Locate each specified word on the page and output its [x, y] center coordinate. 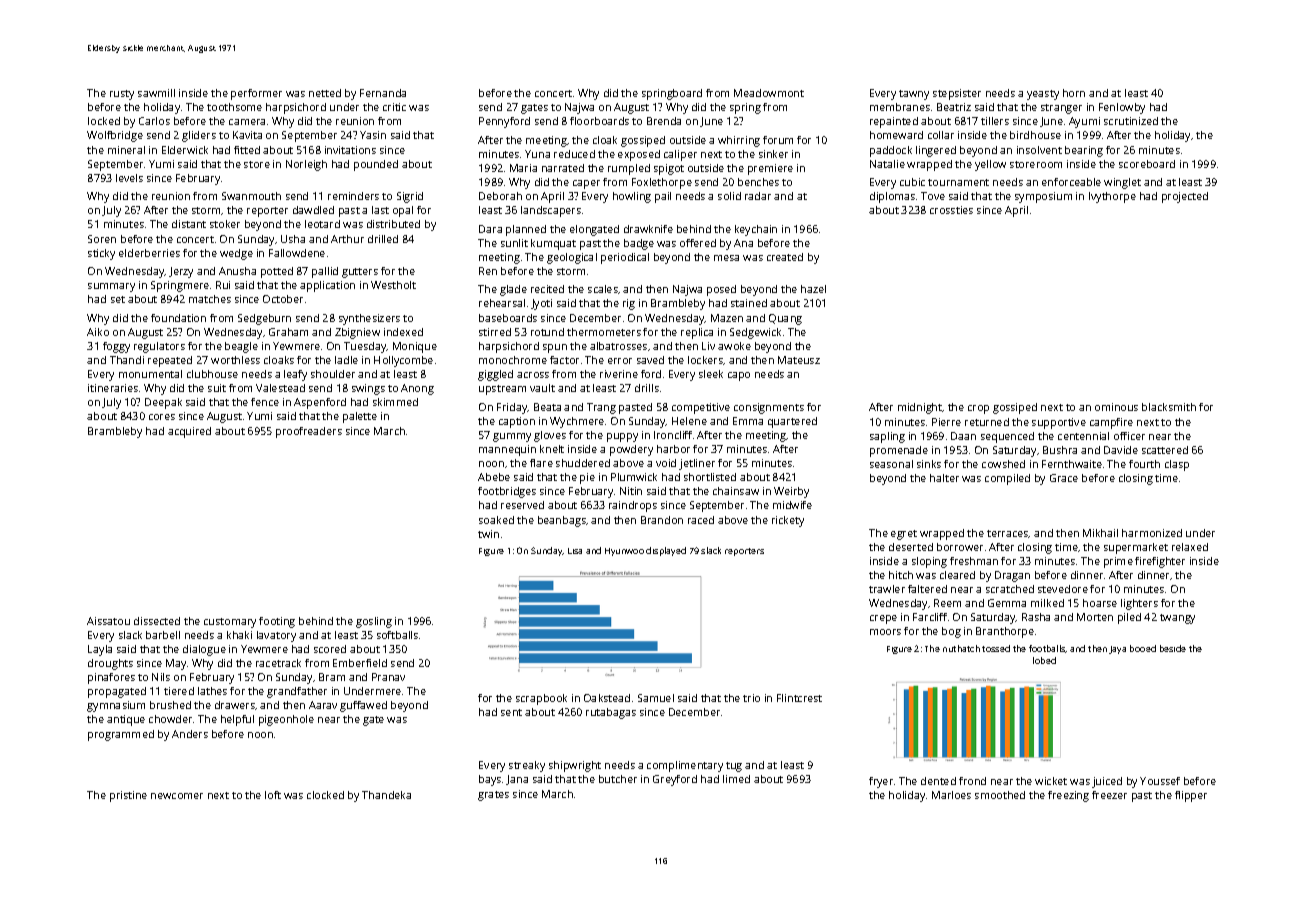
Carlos [154, 121]
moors [885, 632]
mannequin [507, 450]
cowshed [1003, 464]
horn [1074, 93]
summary [111, 287]
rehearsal [502, 303]
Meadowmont [769, 93]
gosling [374, 622]
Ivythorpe [1112, 197]
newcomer [177, 796]
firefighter [1160, 562]
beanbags [562, 521]
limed [736, 779]
